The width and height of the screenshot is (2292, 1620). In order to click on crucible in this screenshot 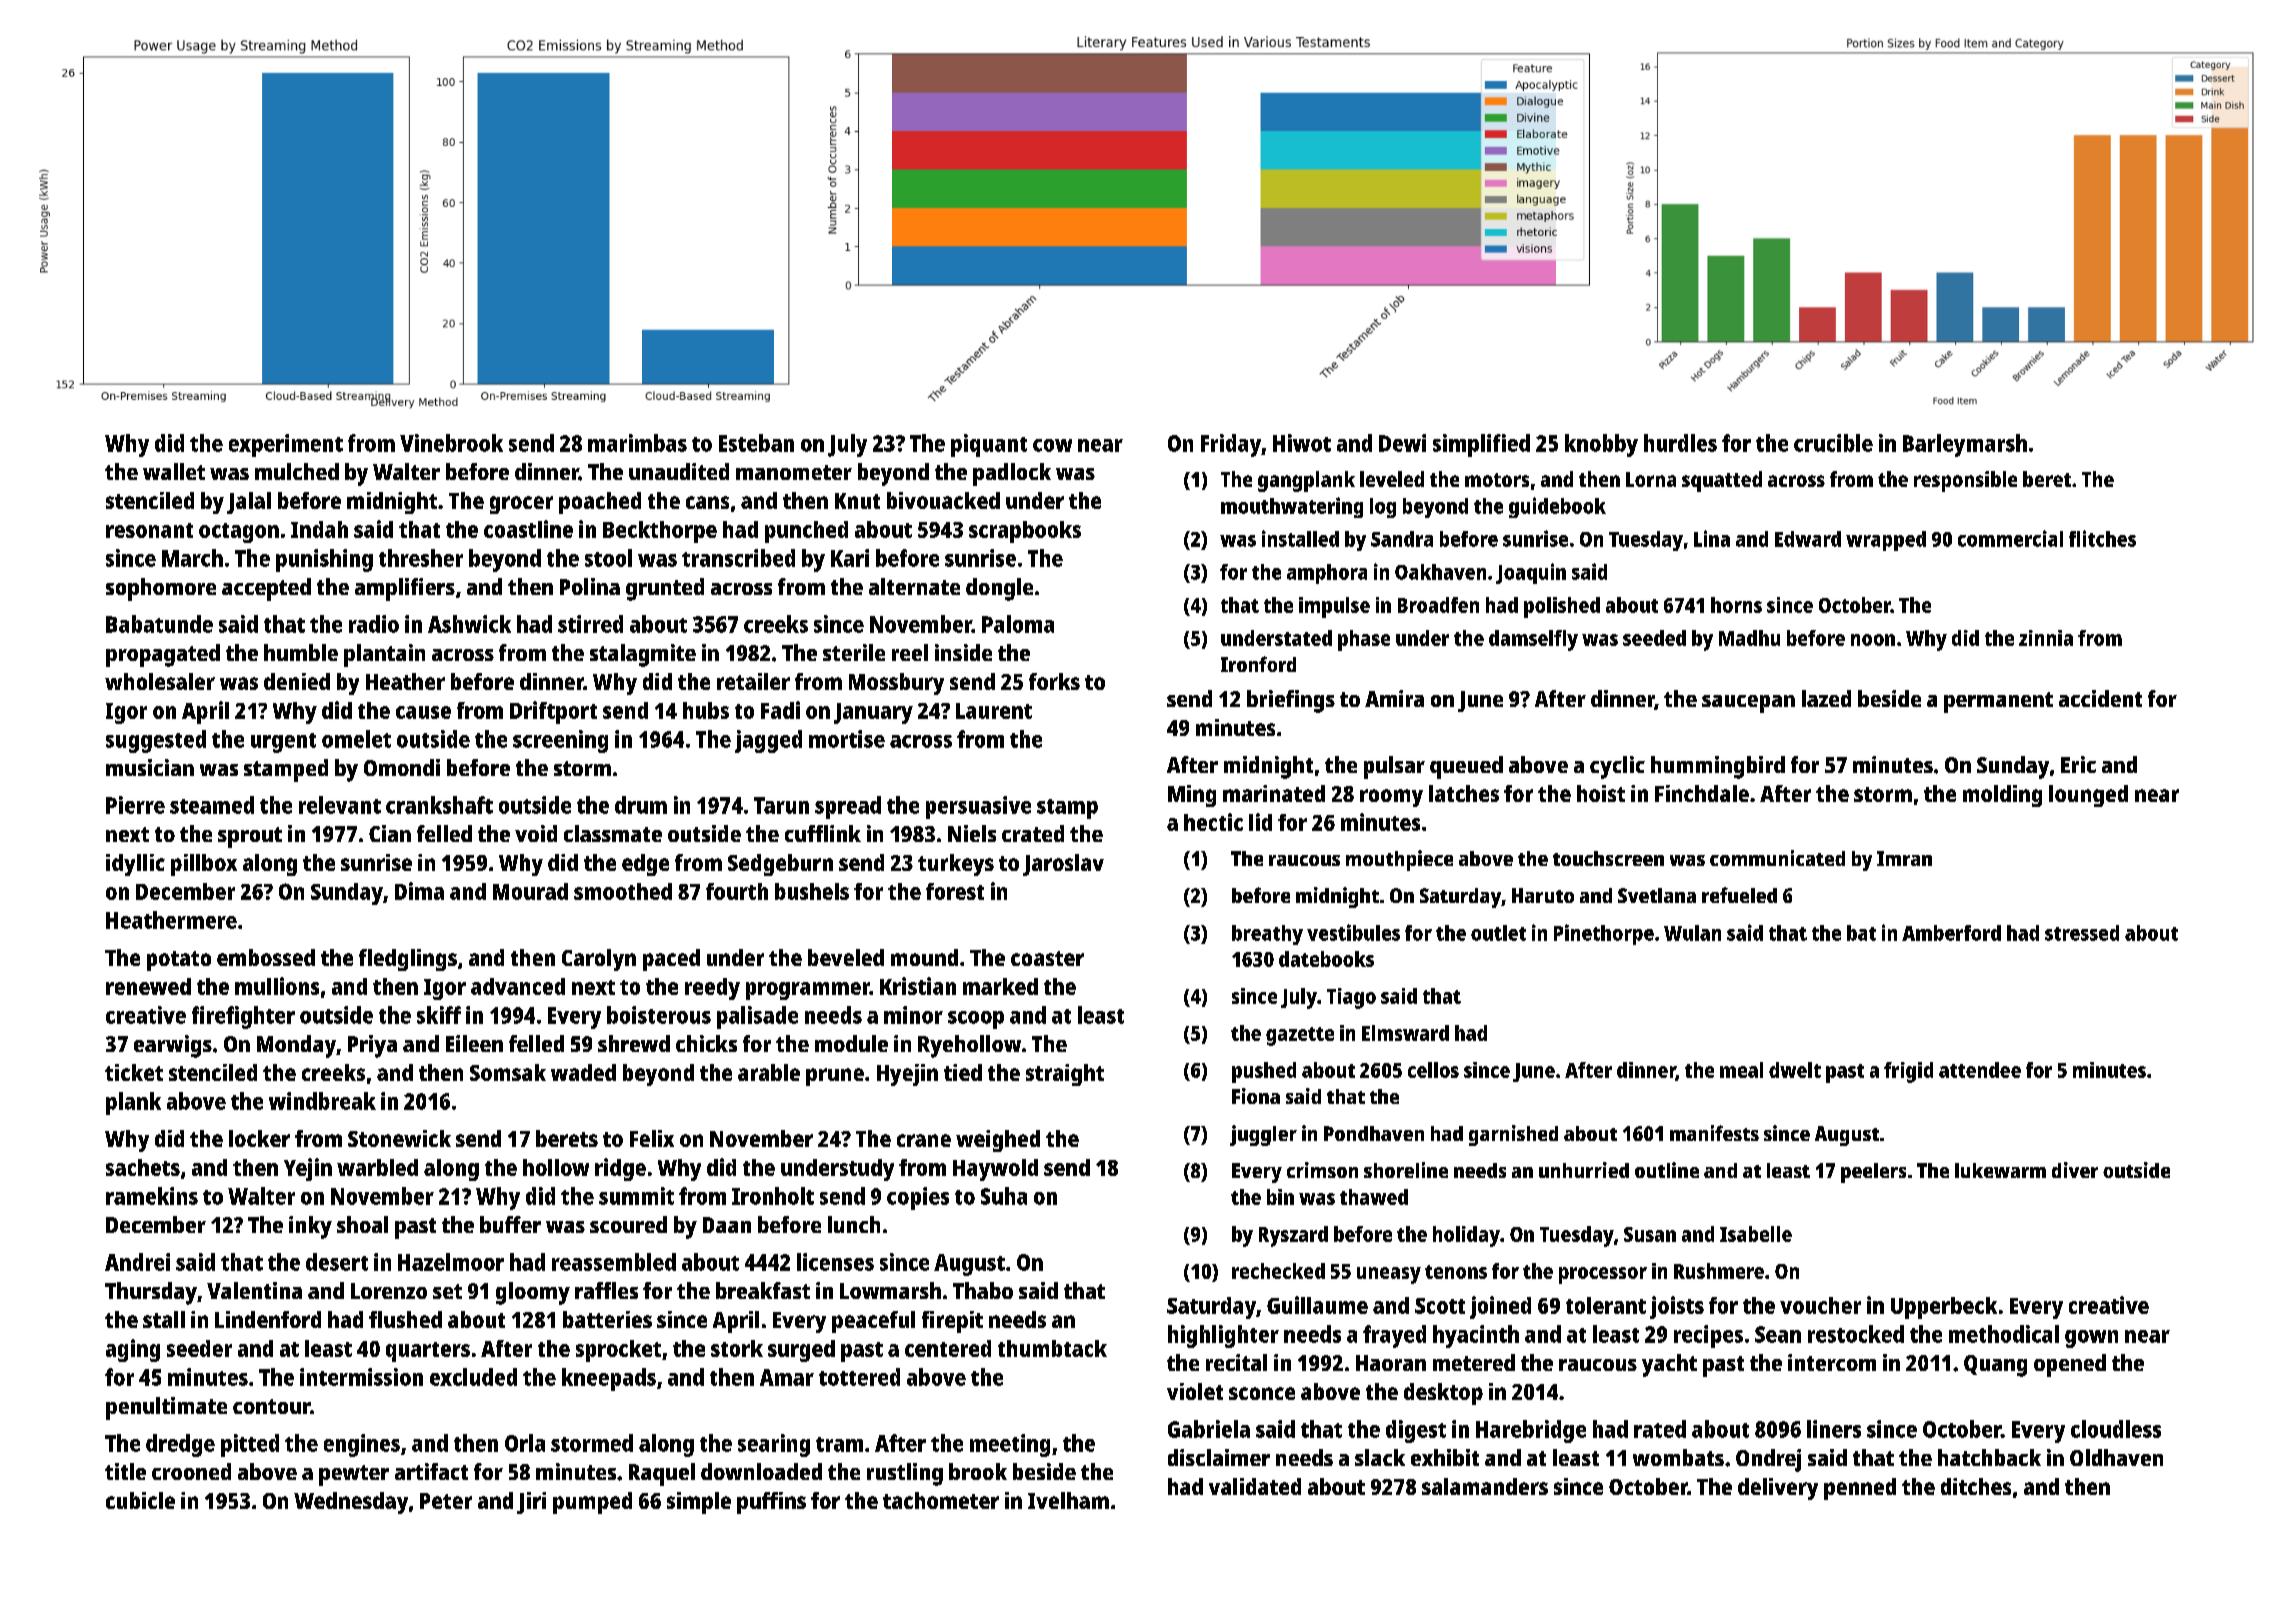, I will do `click(1833, 443)`.
